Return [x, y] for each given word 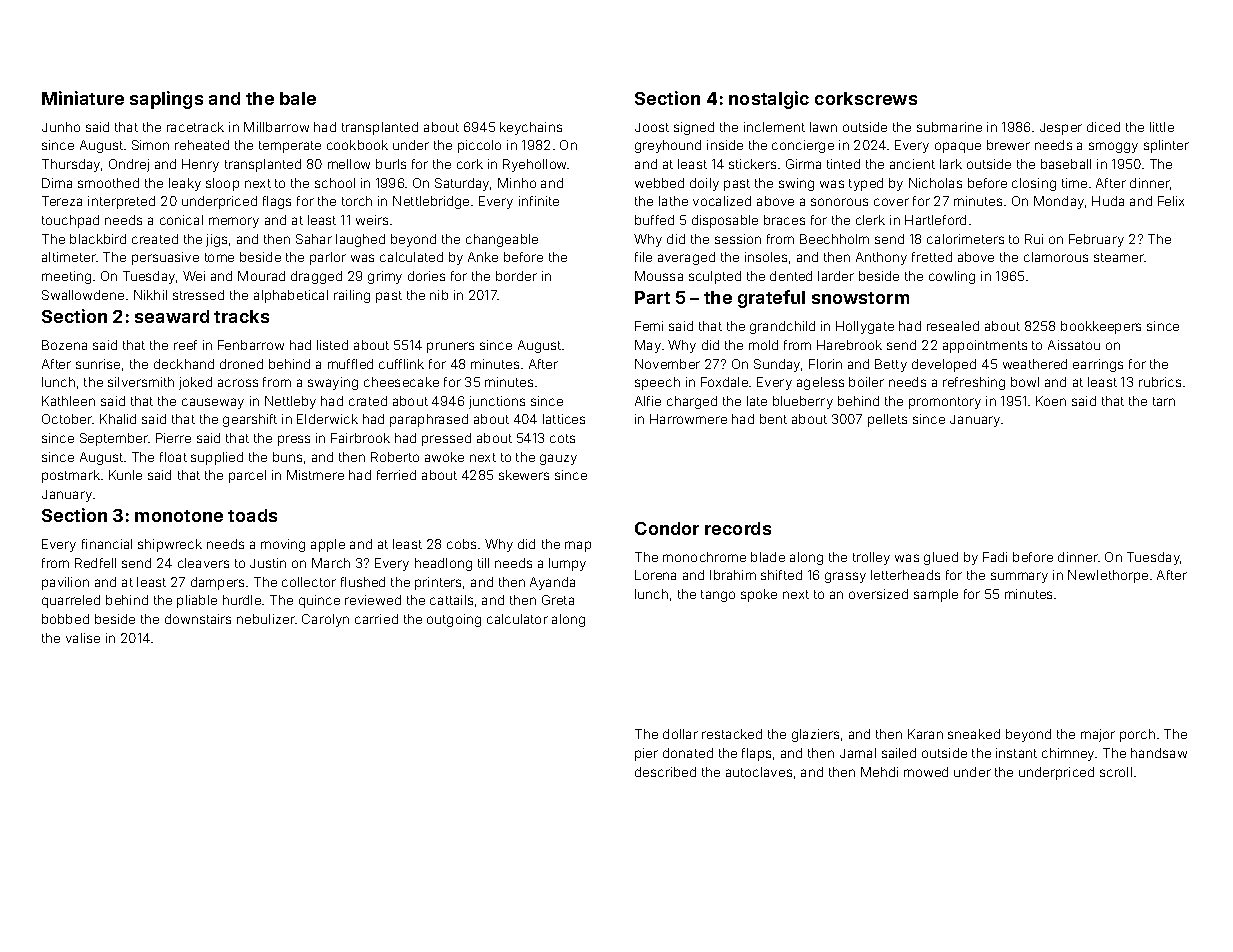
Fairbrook [360, 438]
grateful [771, 299]
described [665, 772]
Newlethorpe [1108, 576]
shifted [781, 575]
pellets [887, 420]
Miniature [83, 98]
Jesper [1061, 129]
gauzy [558, 459]
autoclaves [759, 772]
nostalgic [769, 100]
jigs [216, 240]
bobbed [65, 619]
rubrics [1160, 382]
